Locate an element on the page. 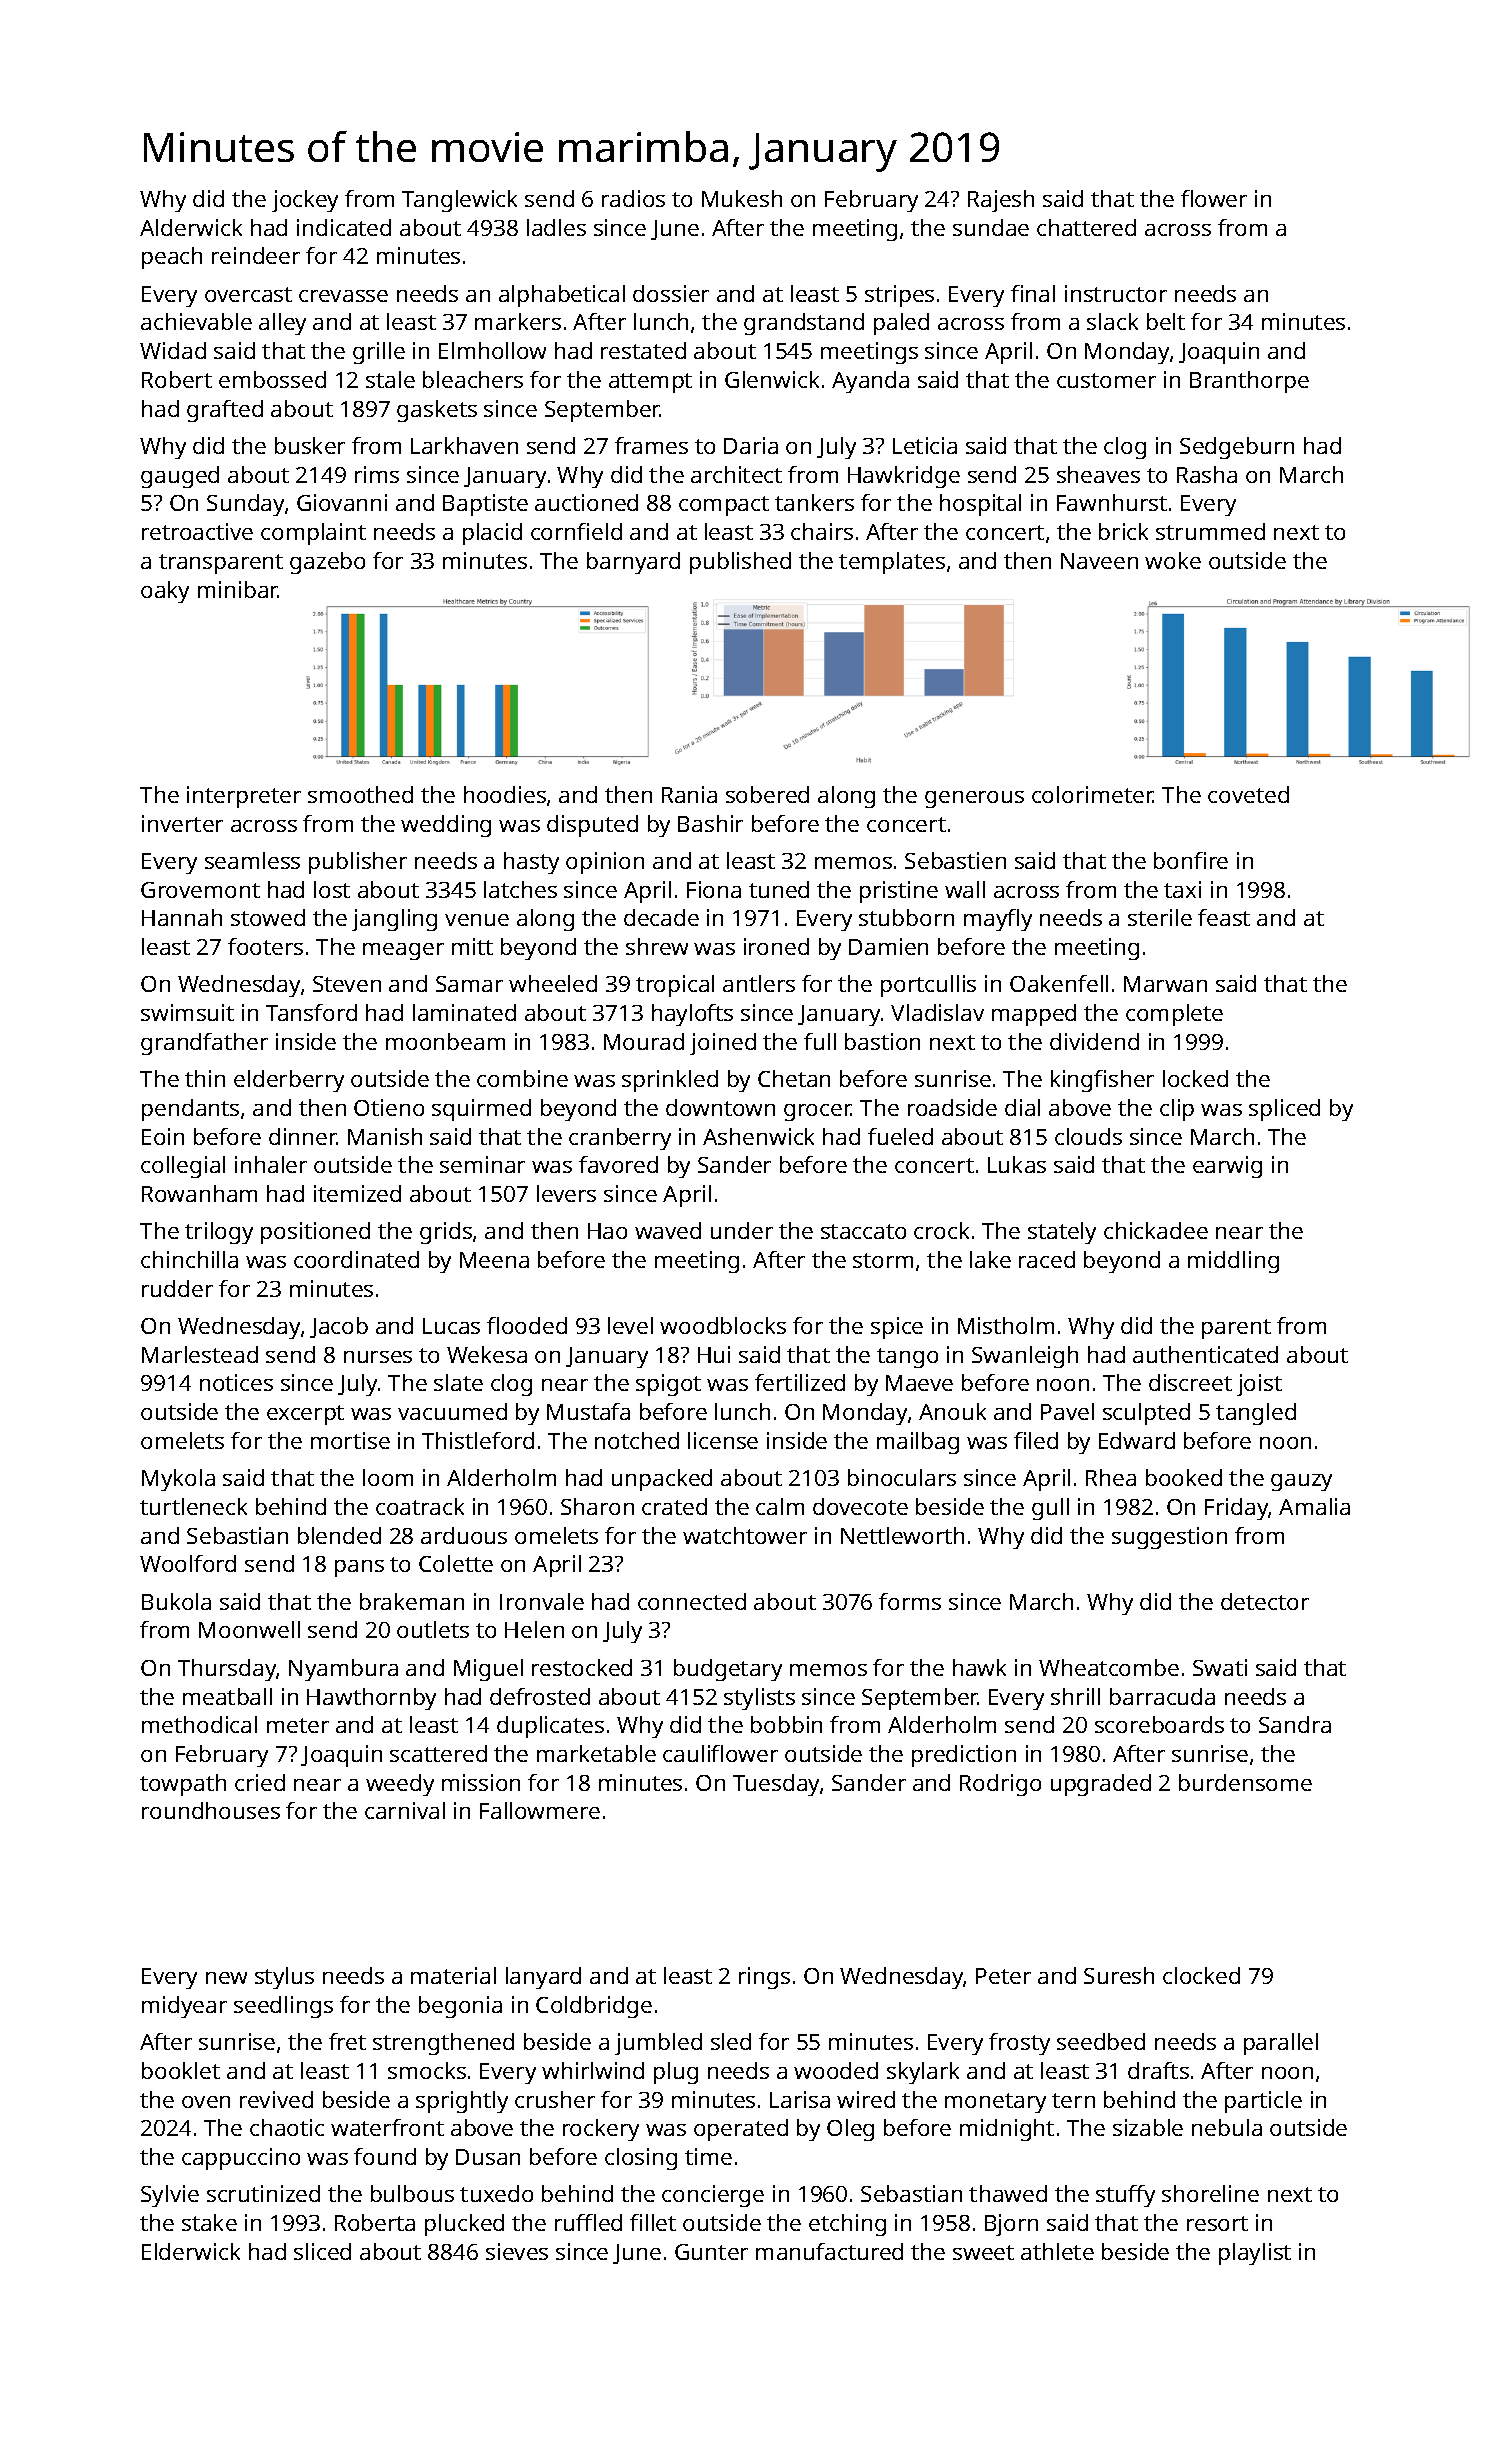 Image resolution: width=1496 pixels, height=2464 pixels. cried is located at coordinates (260, 1782).
